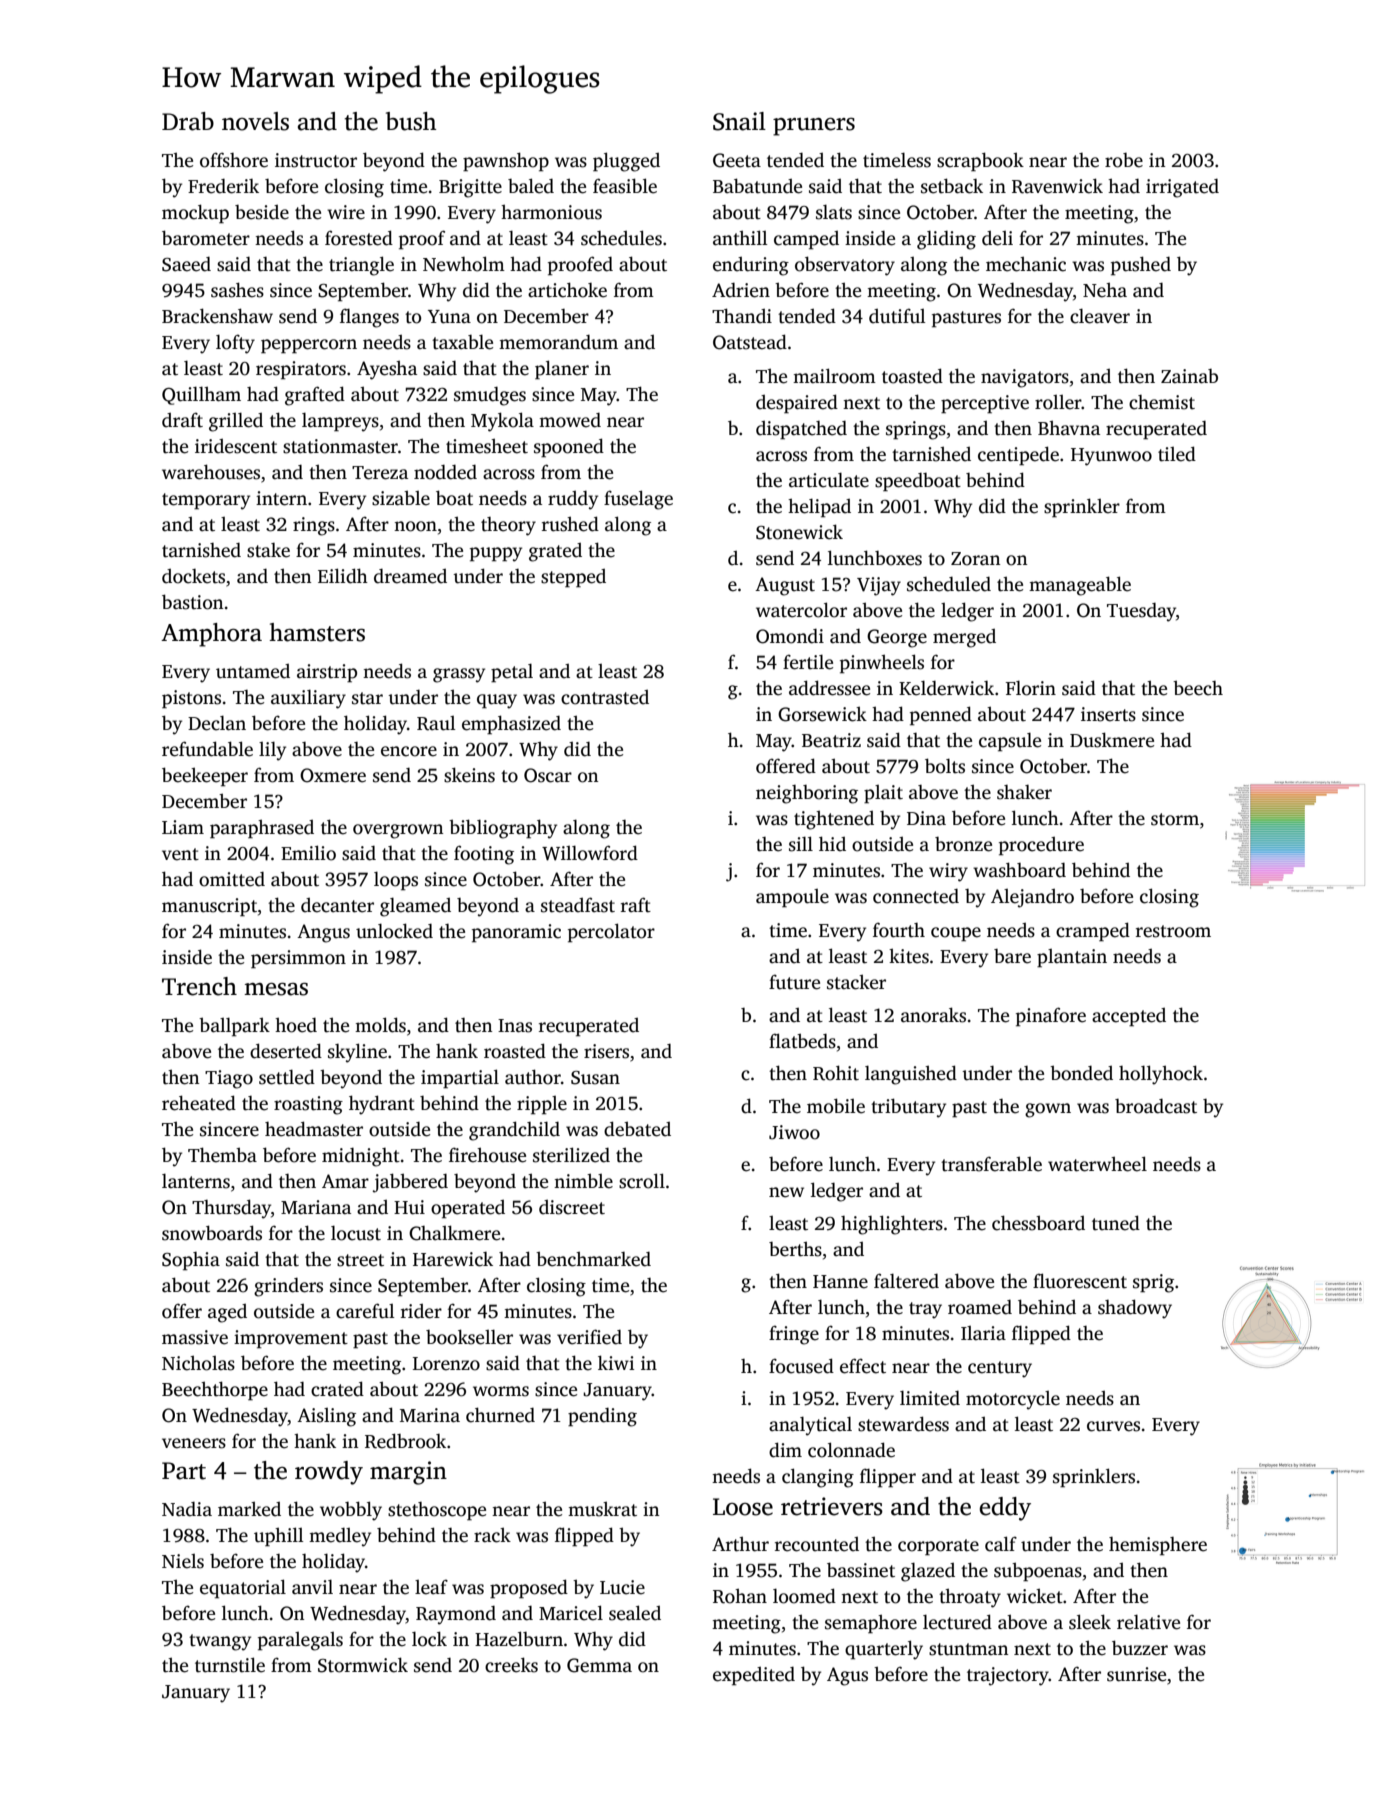 The width and height of the image is (1387, 1795). What do you see at coordinates (199, 1103) in the image?
I see `reheated` at bounding box center [199, 1103].
